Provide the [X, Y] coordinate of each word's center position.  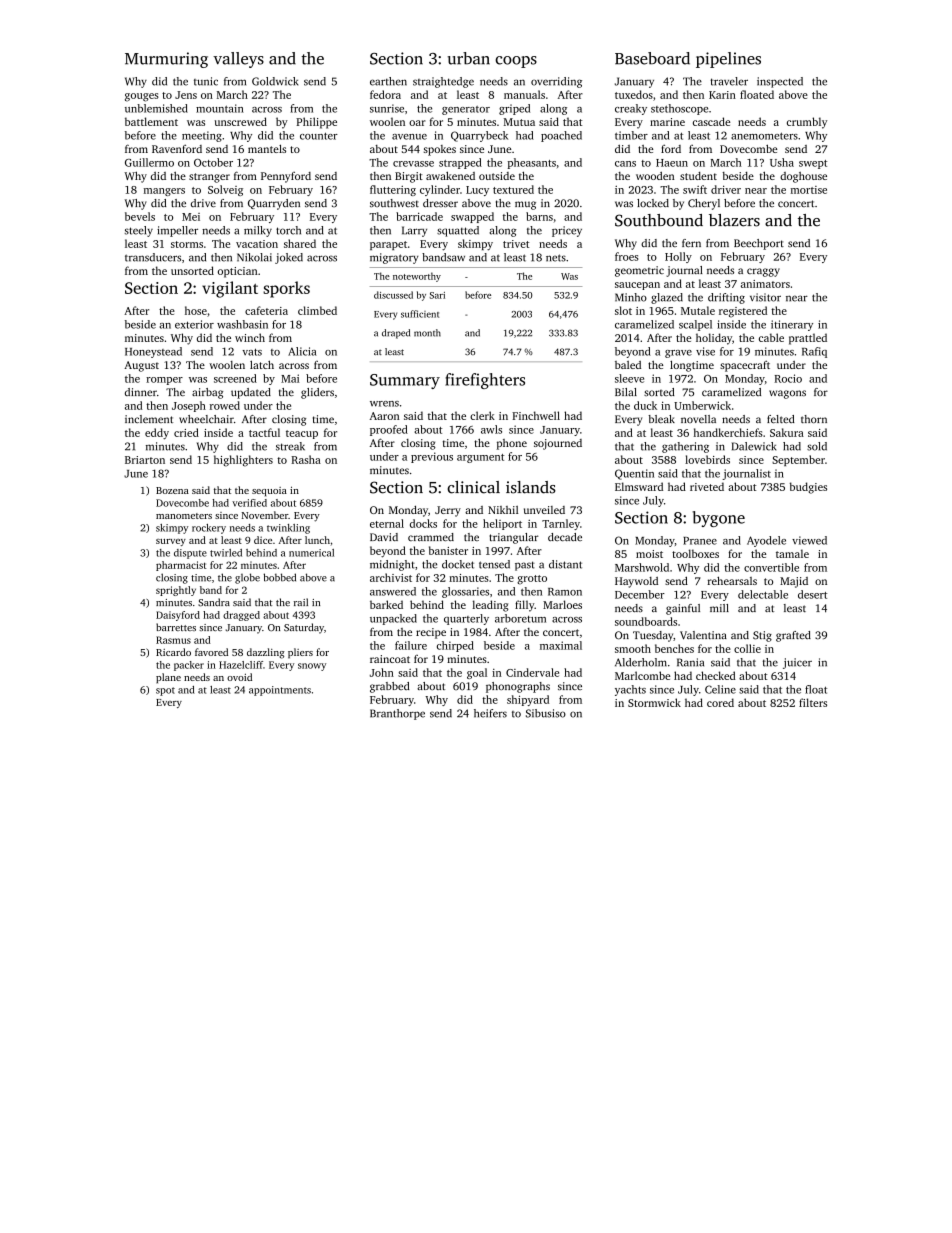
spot [165, 691]
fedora [385, 94]
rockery [209, 529]
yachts [630, 690]
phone [512, 444]
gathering [685, 447]
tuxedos [634, 94]
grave [678, 354]
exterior [194, 324]
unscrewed [241, 121]
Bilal [626, 392]
